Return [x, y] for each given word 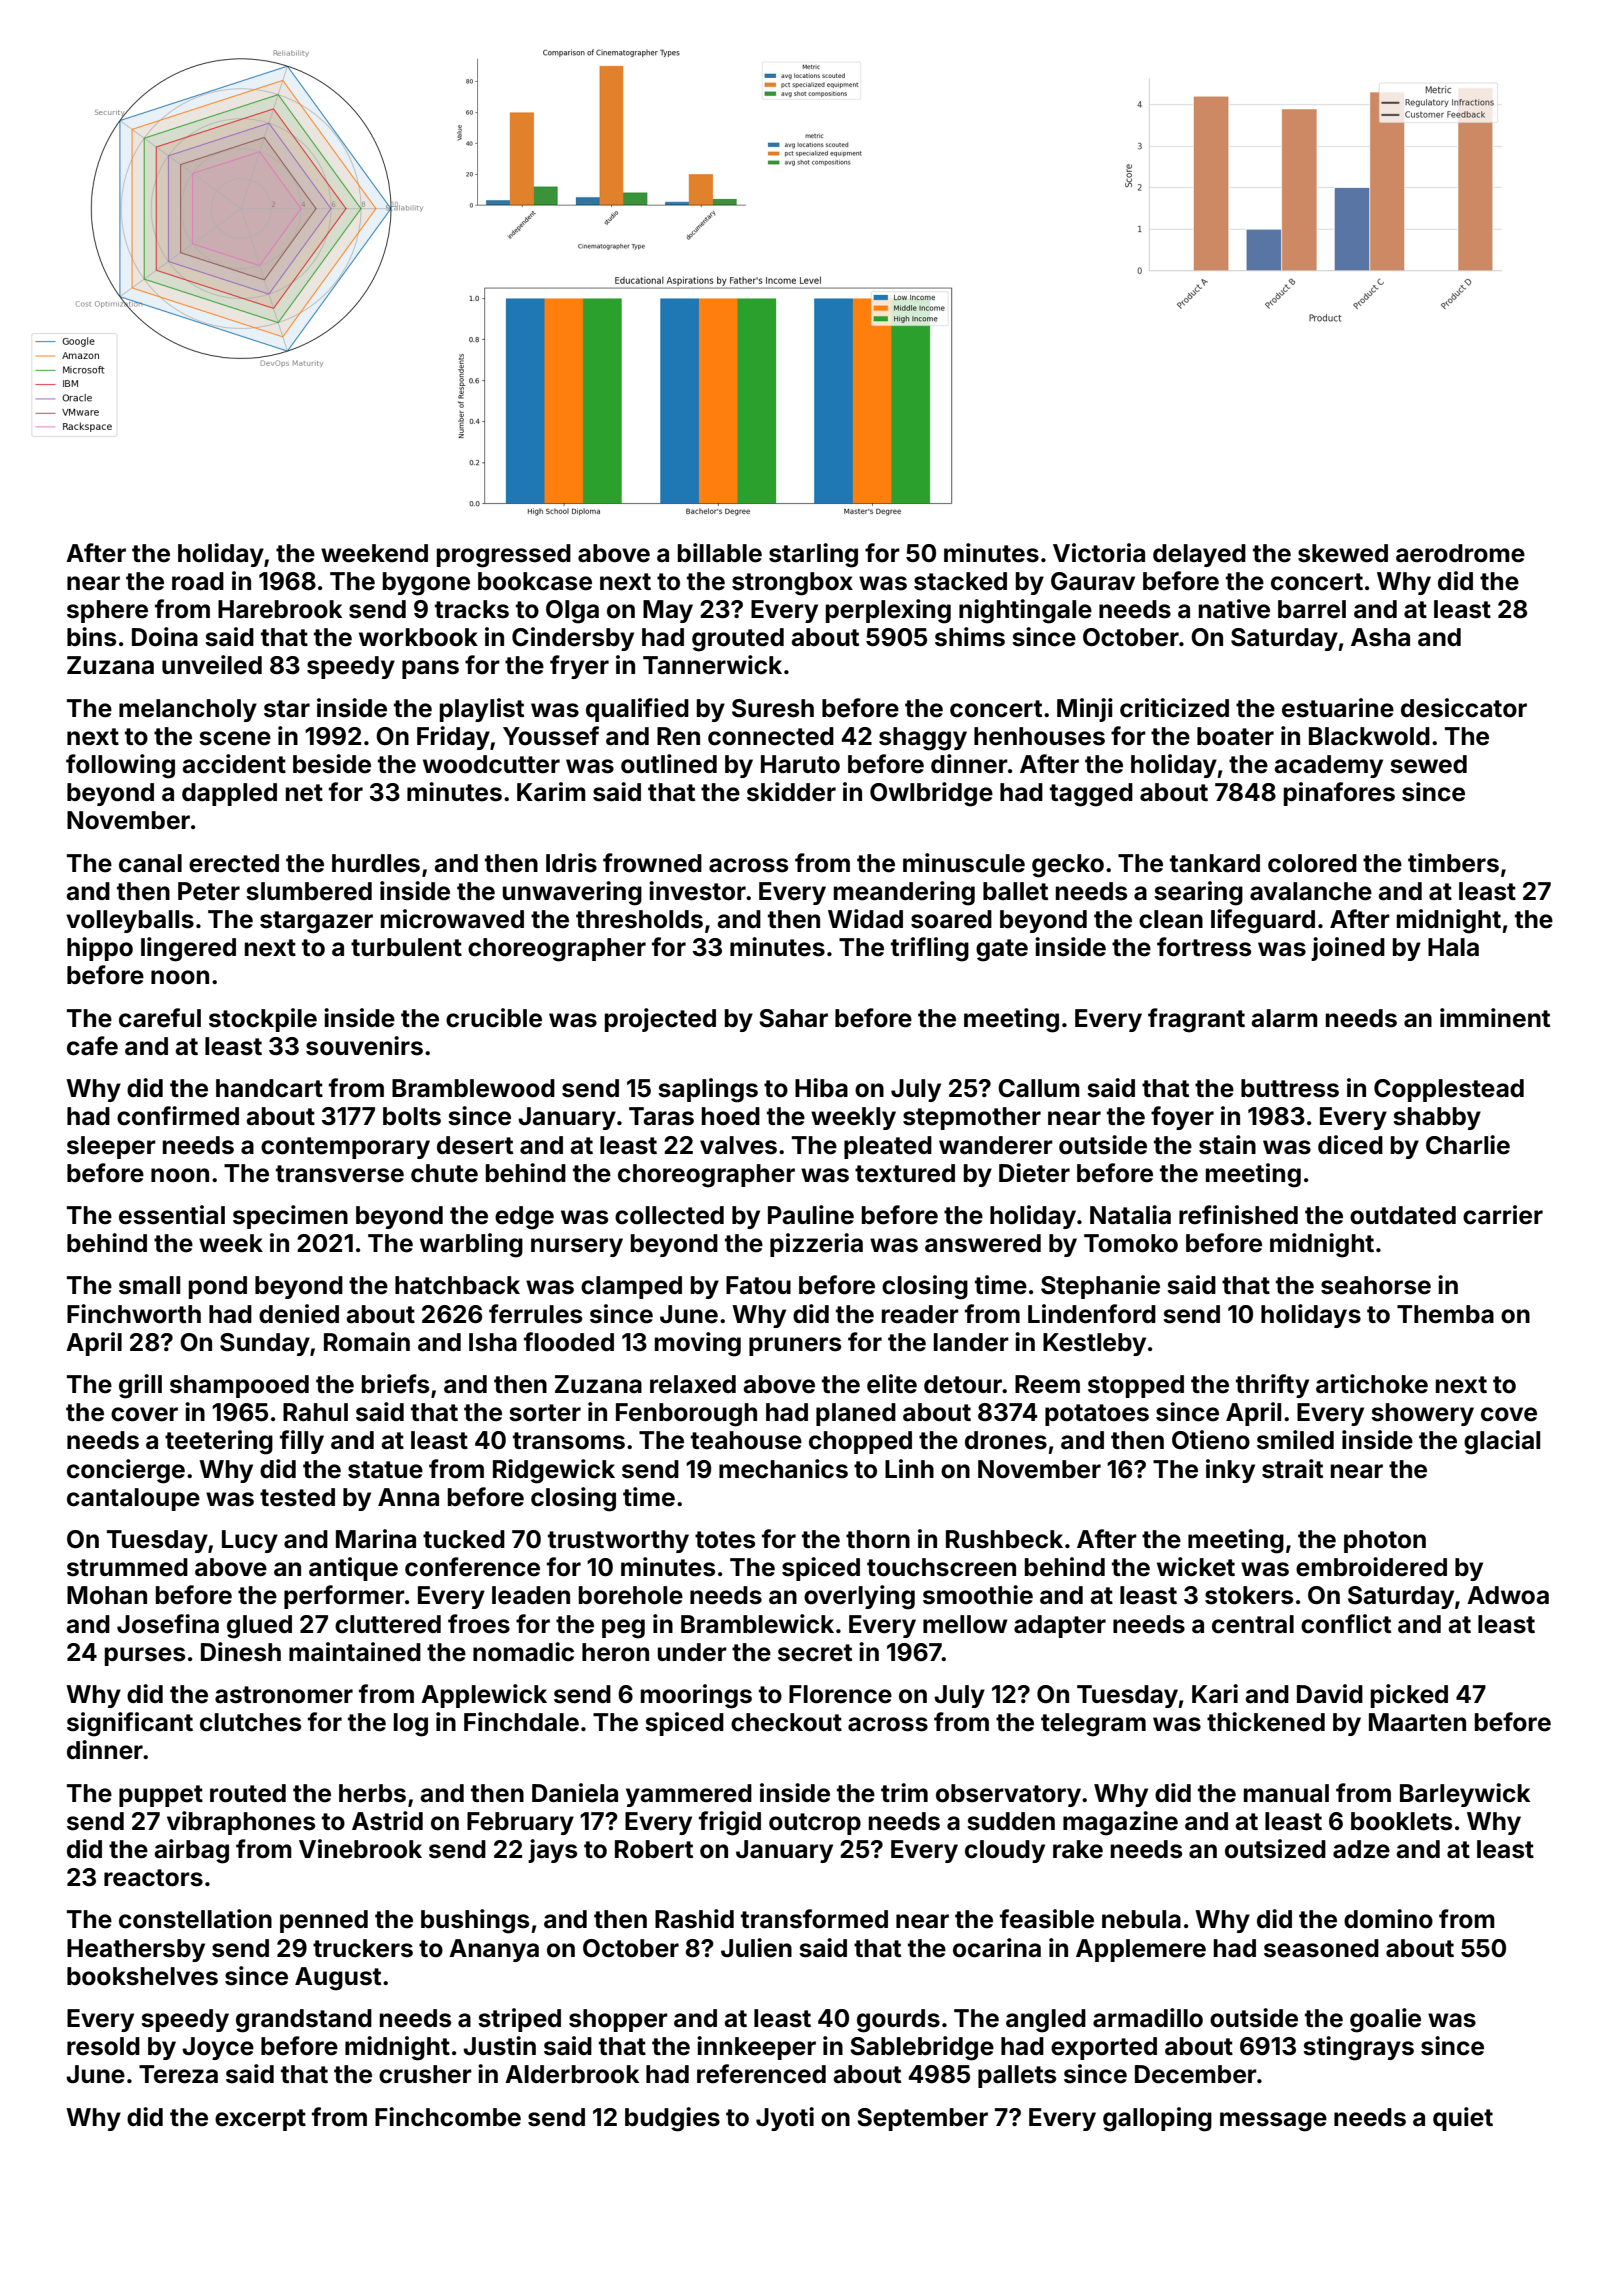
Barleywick [1465, 1795]
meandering [904, 893]
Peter [209, 891]
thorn [878, 1539]
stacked [960, 581]
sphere [107, 611]
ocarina [997, 1948]
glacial [1502, 1442]
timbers [1453, 863]
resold [103, 2046]
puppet [161, 1796]
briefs [395, 1384]
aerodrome [1460, 553]
